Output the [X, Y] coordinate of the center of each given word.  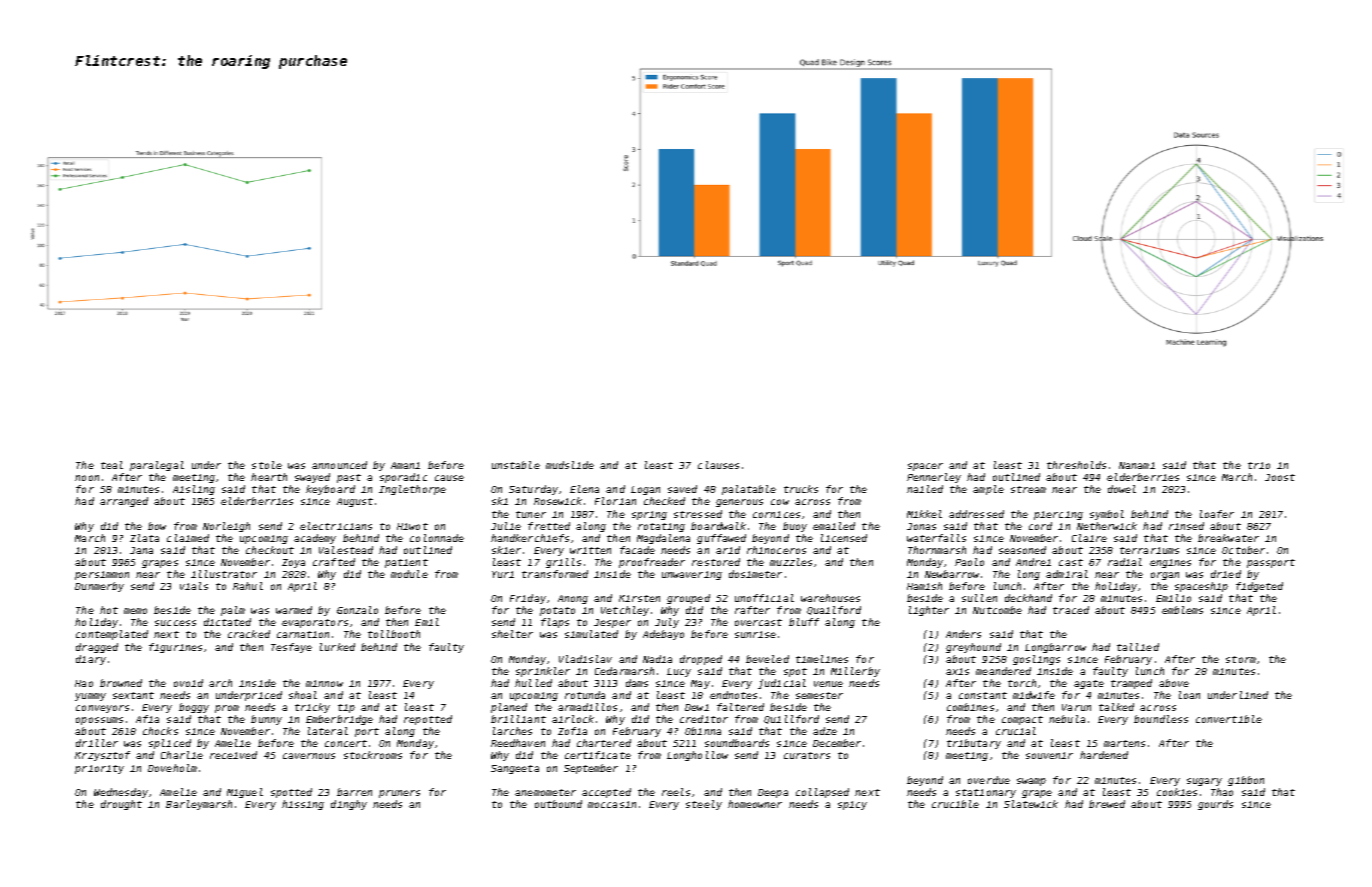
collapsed [822, 793]
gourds [1215, 805]
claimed [188, 538]
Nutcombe [997, 610]
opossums [99, 721]
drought [121, 805]
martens [1124, 743]
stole [267, 465]
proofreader [652, 563]
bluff [804, 622]
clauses [718, 465]
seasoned [1022, 550]
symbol [1107, 515]
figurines [175, 648]
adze [825, 731]
